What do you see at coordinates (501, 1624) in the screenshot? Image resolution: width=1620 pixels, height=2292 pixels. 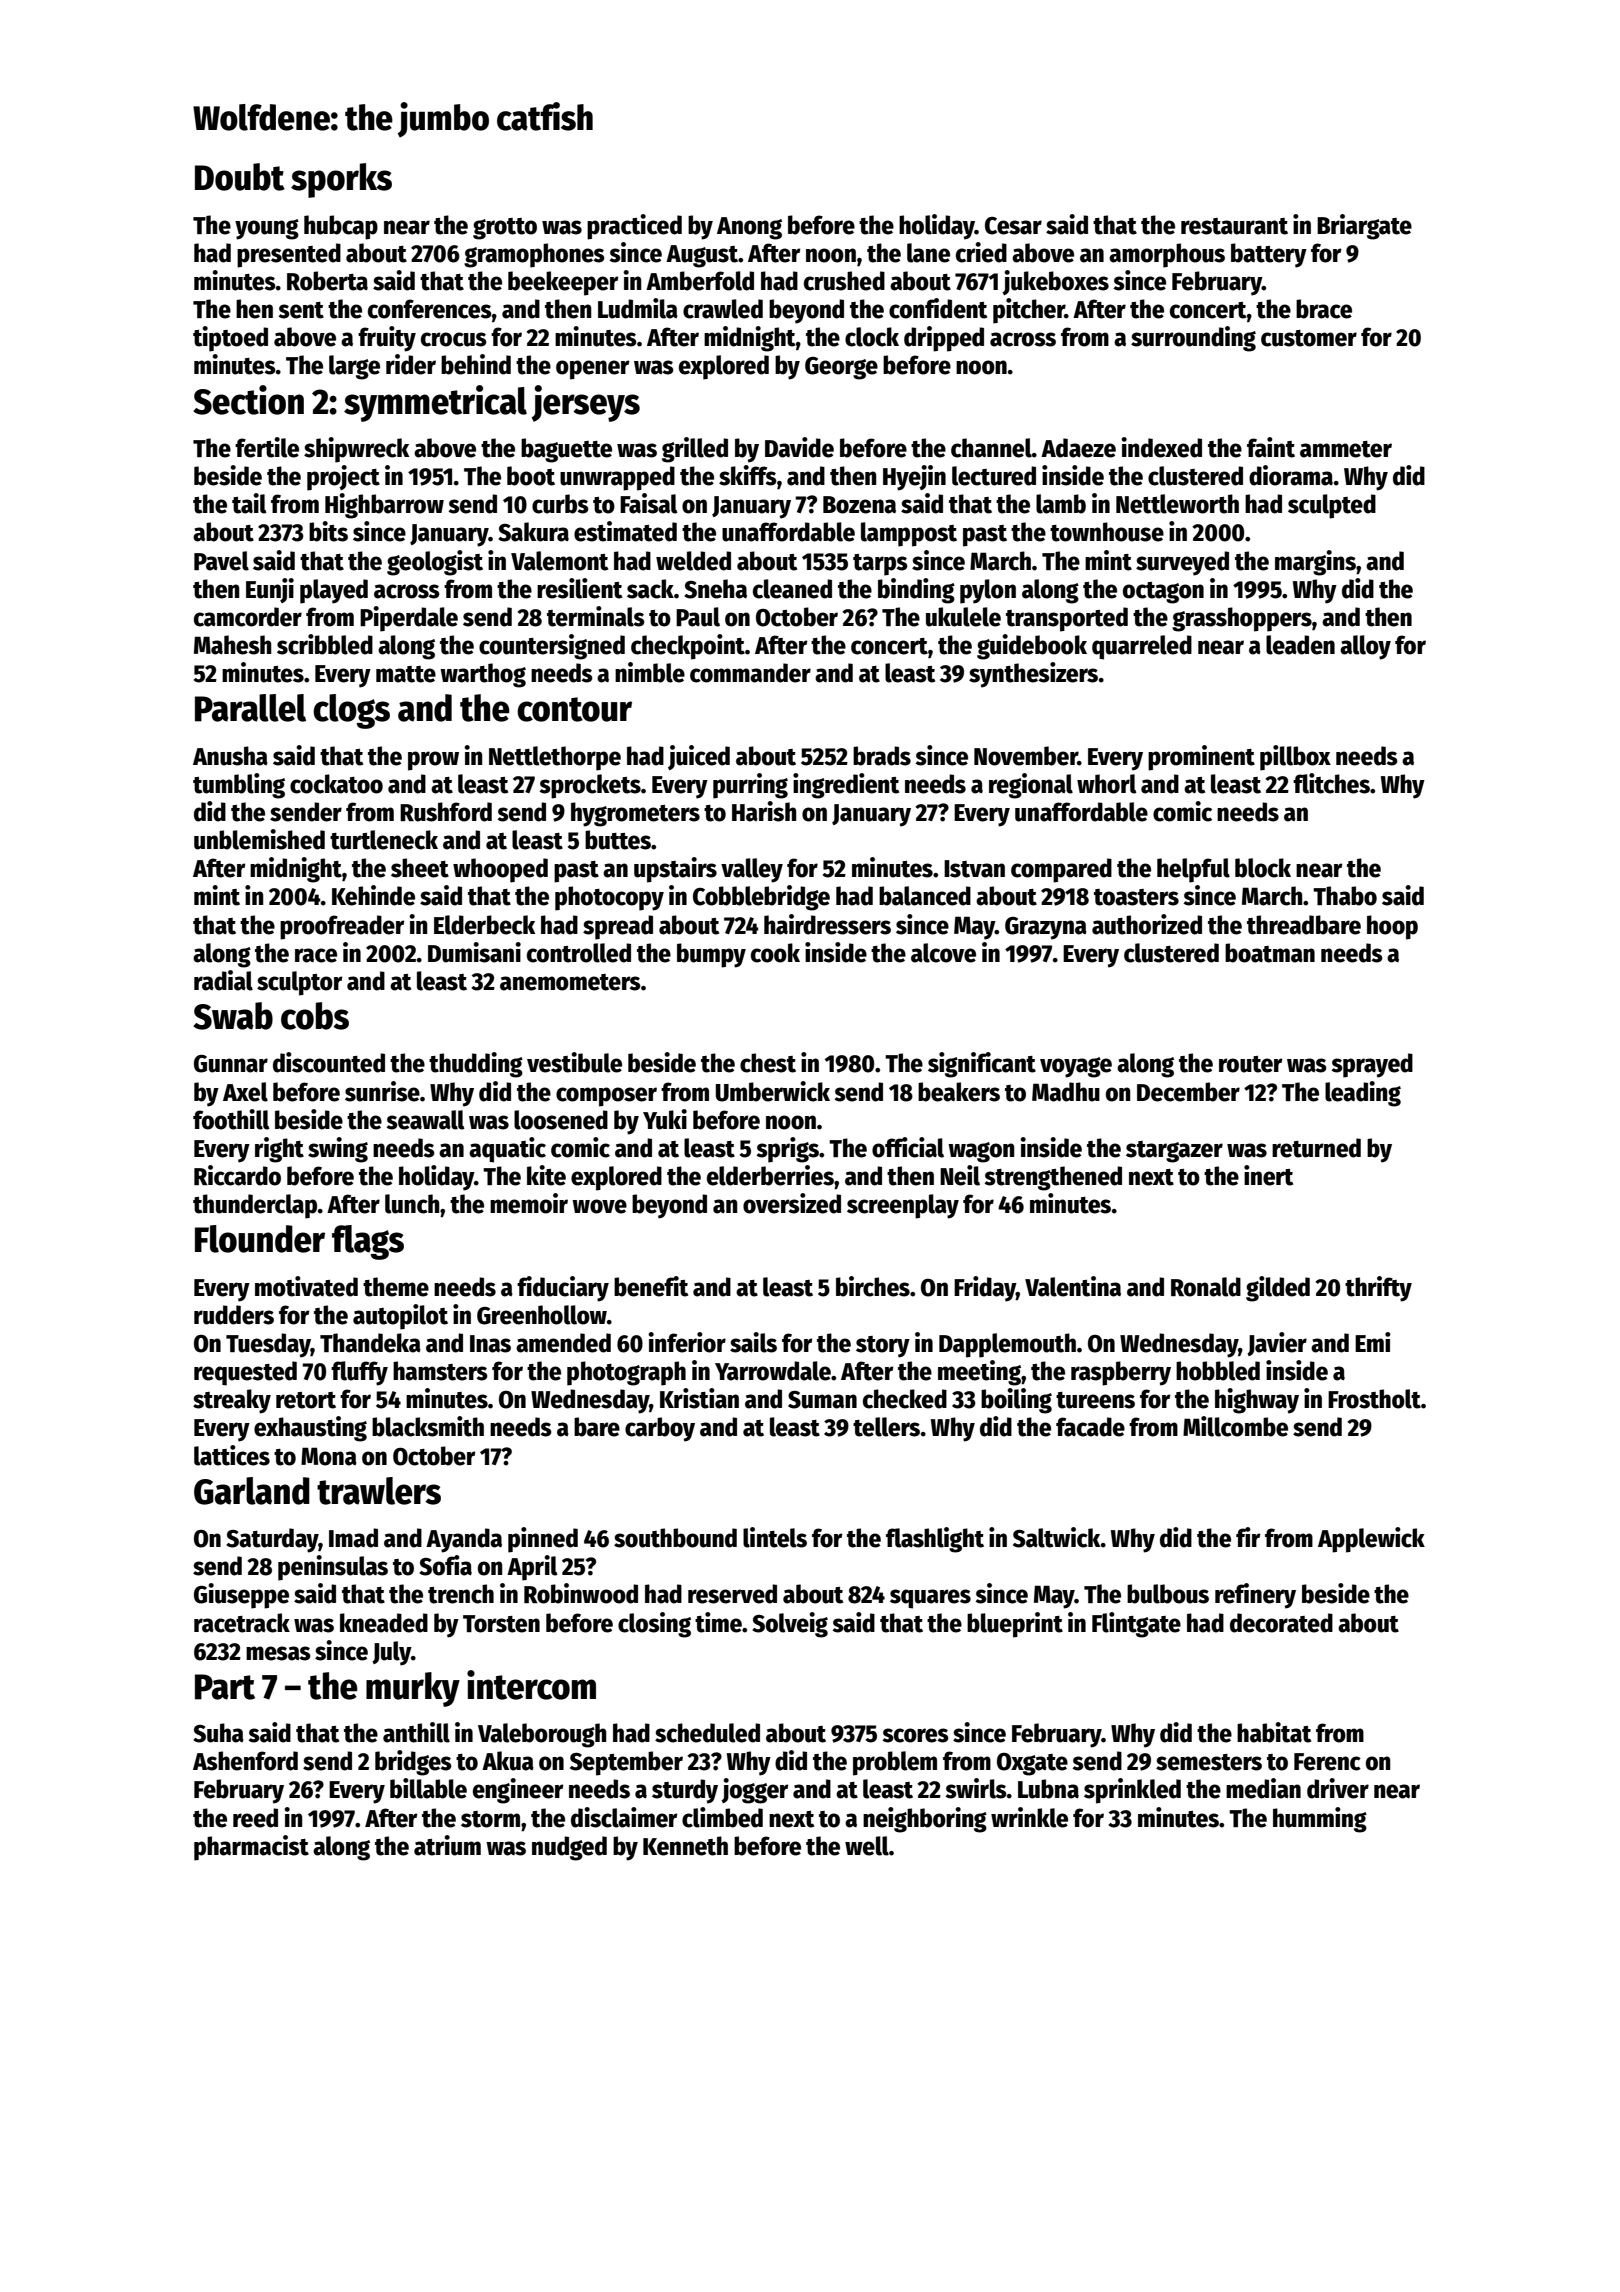 I see `Torsten` at bounding box center [501, 1624].
